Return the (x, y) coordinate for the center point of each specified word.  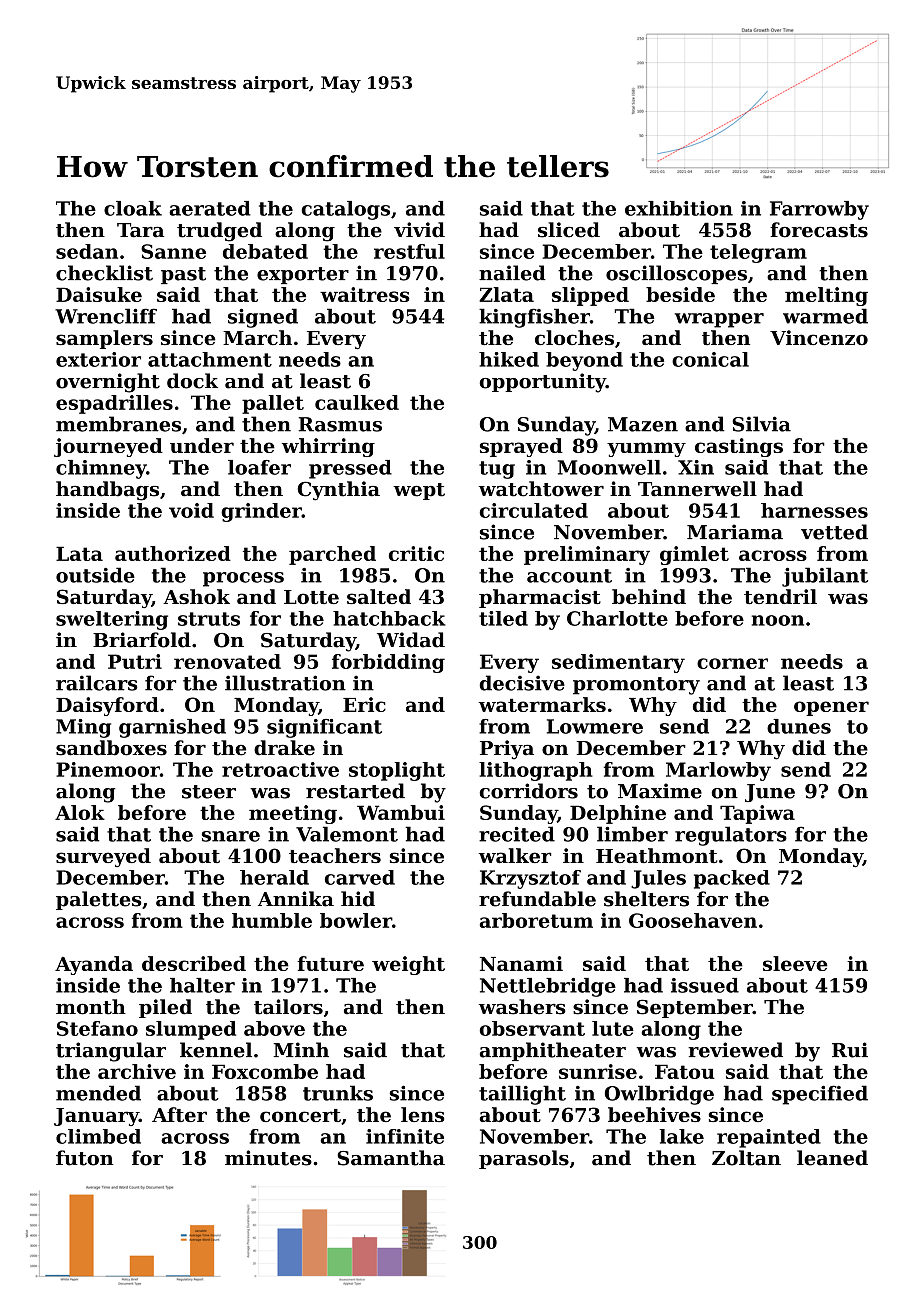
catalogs (345, 210)
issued (705, 985)
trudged (219, 232)
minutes (268, 1158)
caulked (357, 402)
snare (231, 836)
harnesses (814, 510)
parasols (524, 1159)
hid (358, 899)
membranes (118, 424)
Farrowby (819, 210)
